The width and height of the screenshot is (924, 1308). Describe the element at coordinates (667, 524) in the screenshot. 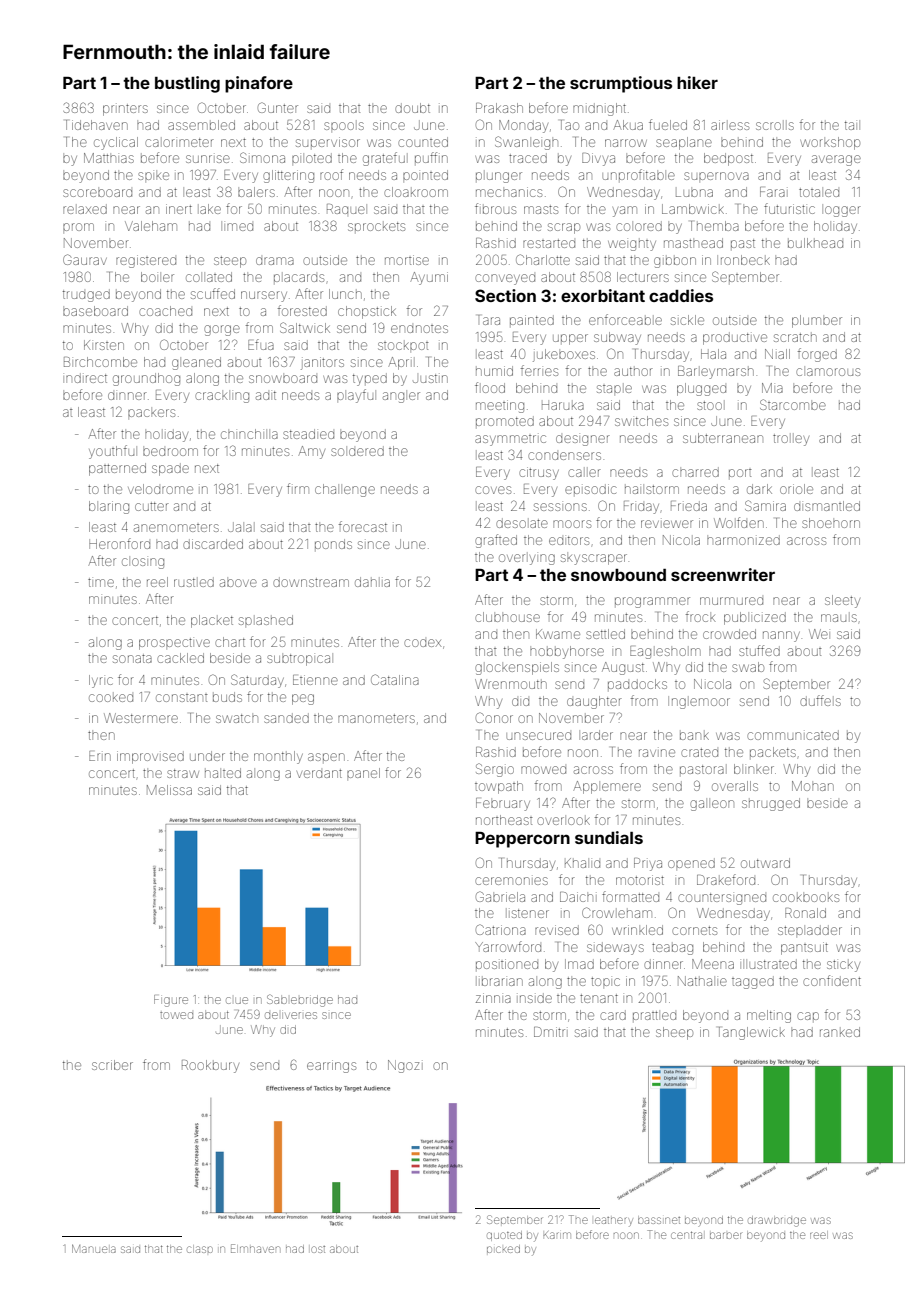

I see `reviewer` at that location.
